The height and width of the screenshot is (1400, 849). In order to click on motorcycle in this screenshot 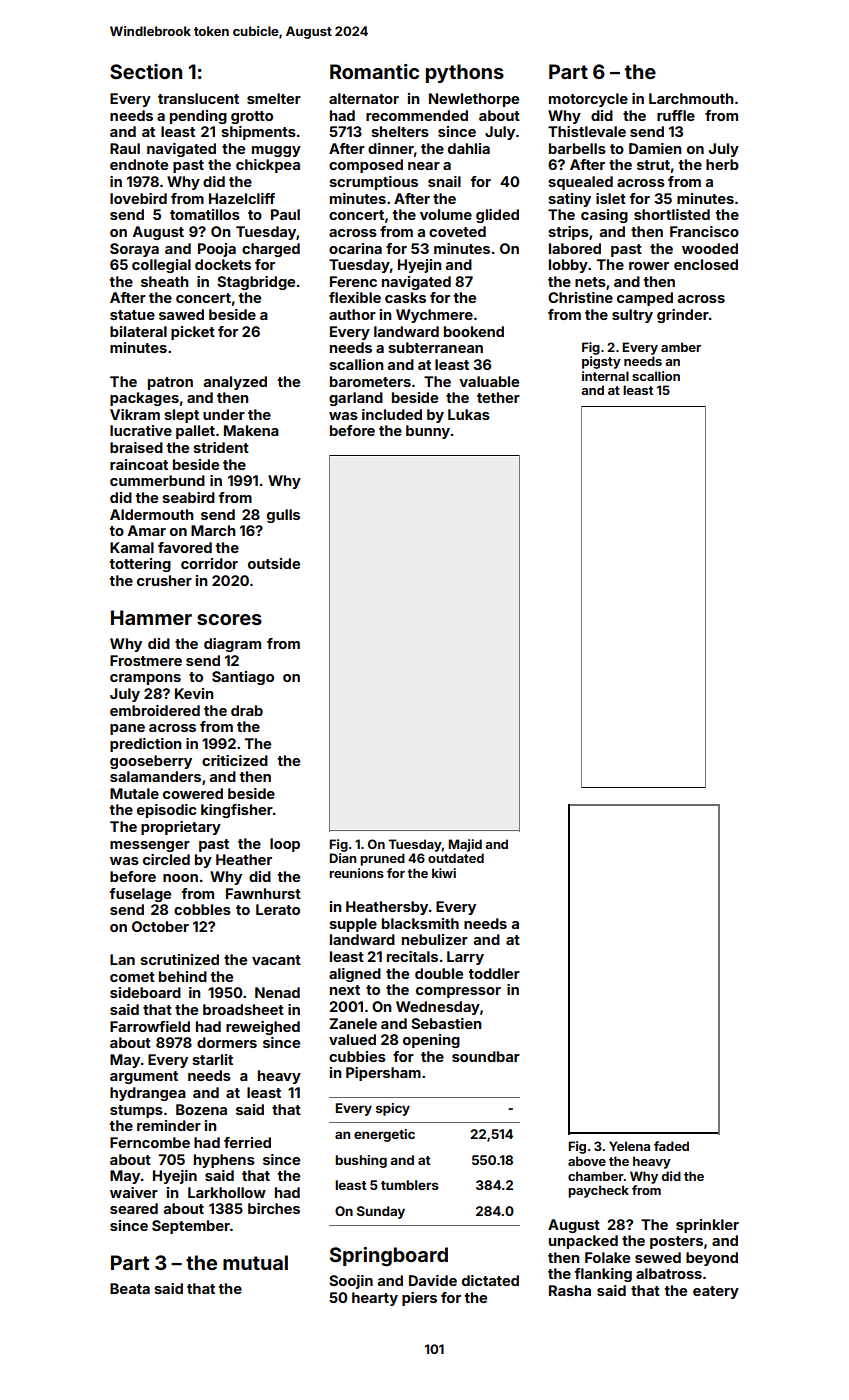, I will do `click(588, 100)`.
